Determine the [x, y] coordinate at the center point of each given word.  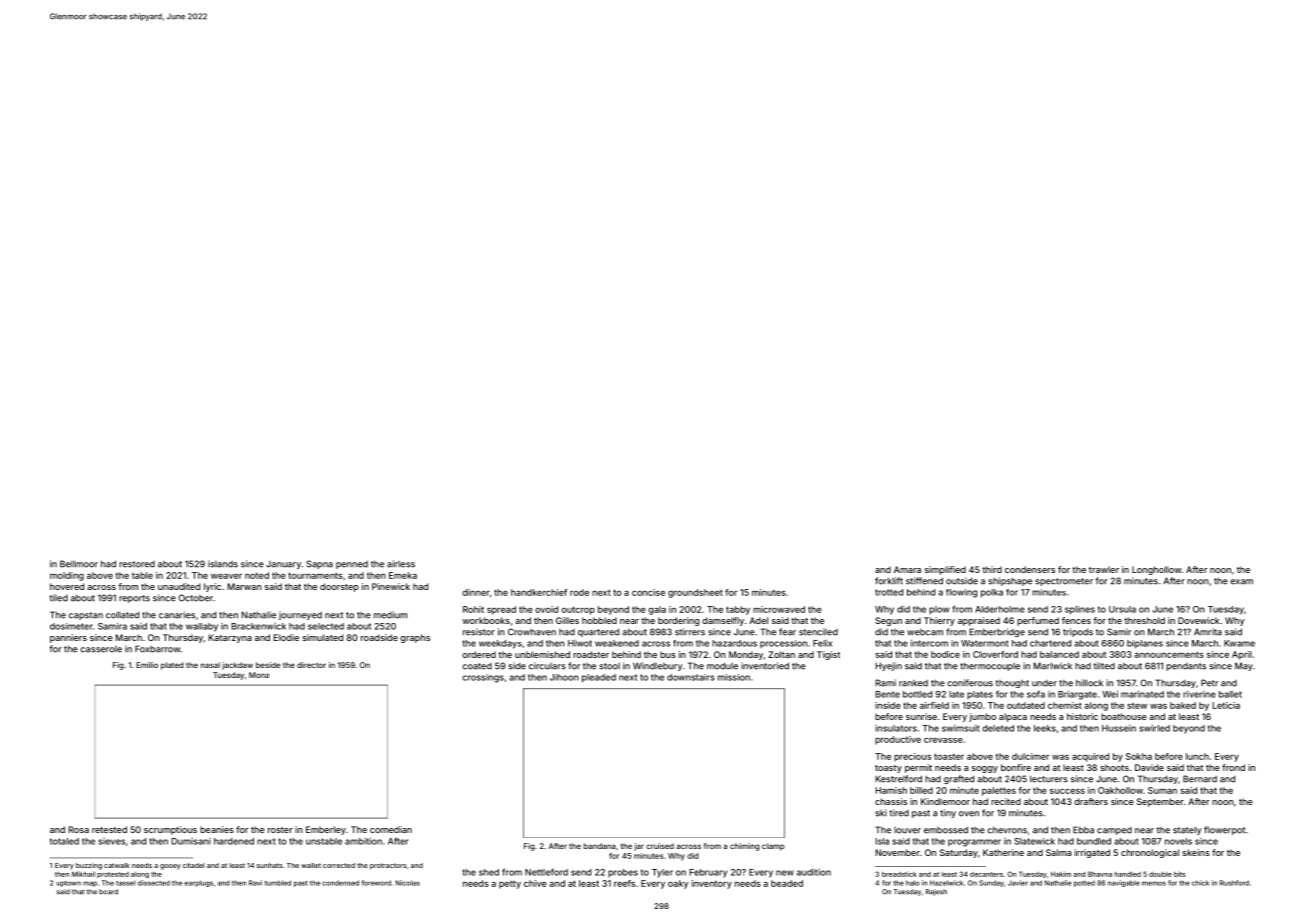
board [108, 892]
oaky [678, 884]
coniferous [970, 683]
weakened [617, 643]
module [722, 666]
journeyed [300, 615]
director [311, 665]
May [1244, 666]
